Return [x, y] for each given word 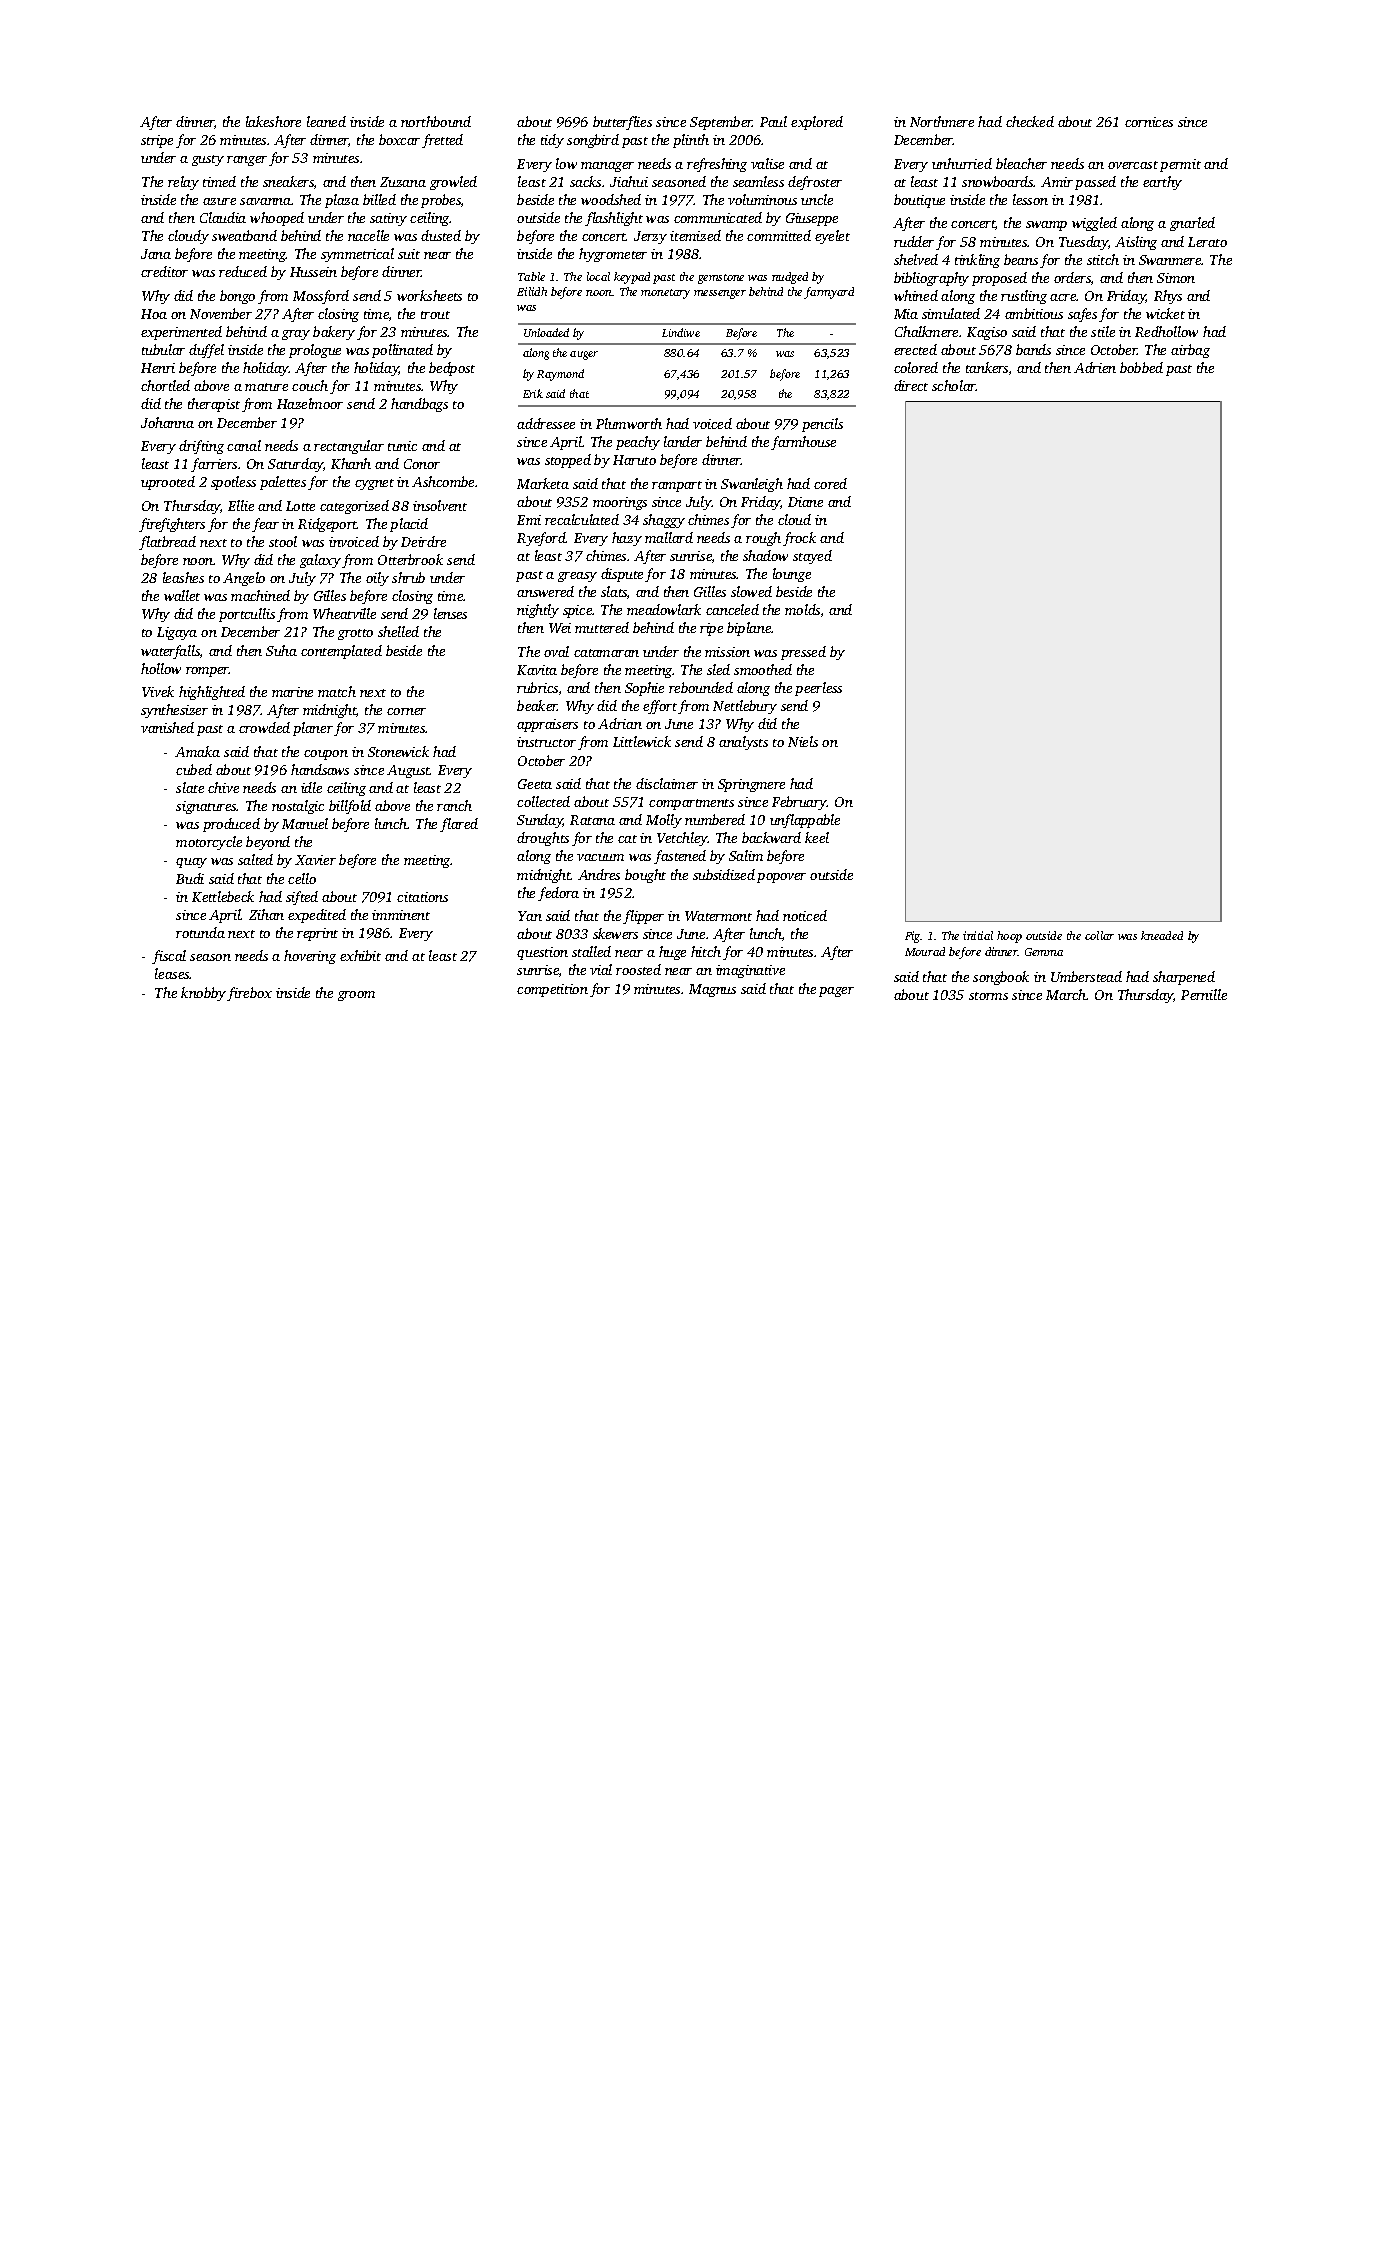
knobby [203, 994]
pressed [803, 653]
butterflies [622, 123]
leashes [183, 577]
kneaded [1162, 935]
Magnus [712, 990]
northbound [436, 121]
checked [1030, 121]
